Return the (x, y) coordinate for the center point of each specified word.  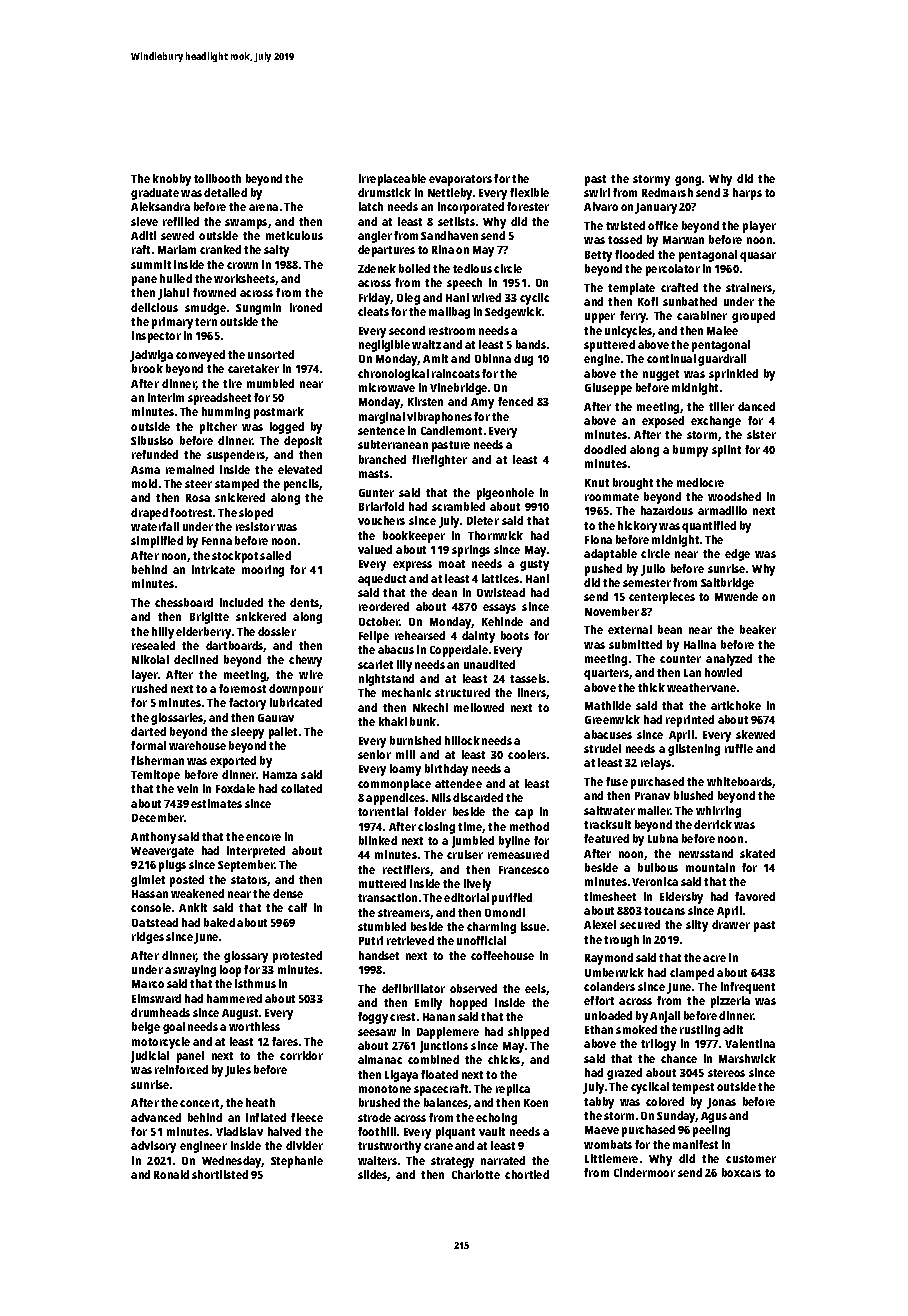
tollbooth (217, 178)
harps (747, 194)
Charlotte (476, 1174)
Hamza (280, 775)
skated (757, 853)
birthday (446, 770)
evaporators (460, 180)
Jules (238, 1071)
